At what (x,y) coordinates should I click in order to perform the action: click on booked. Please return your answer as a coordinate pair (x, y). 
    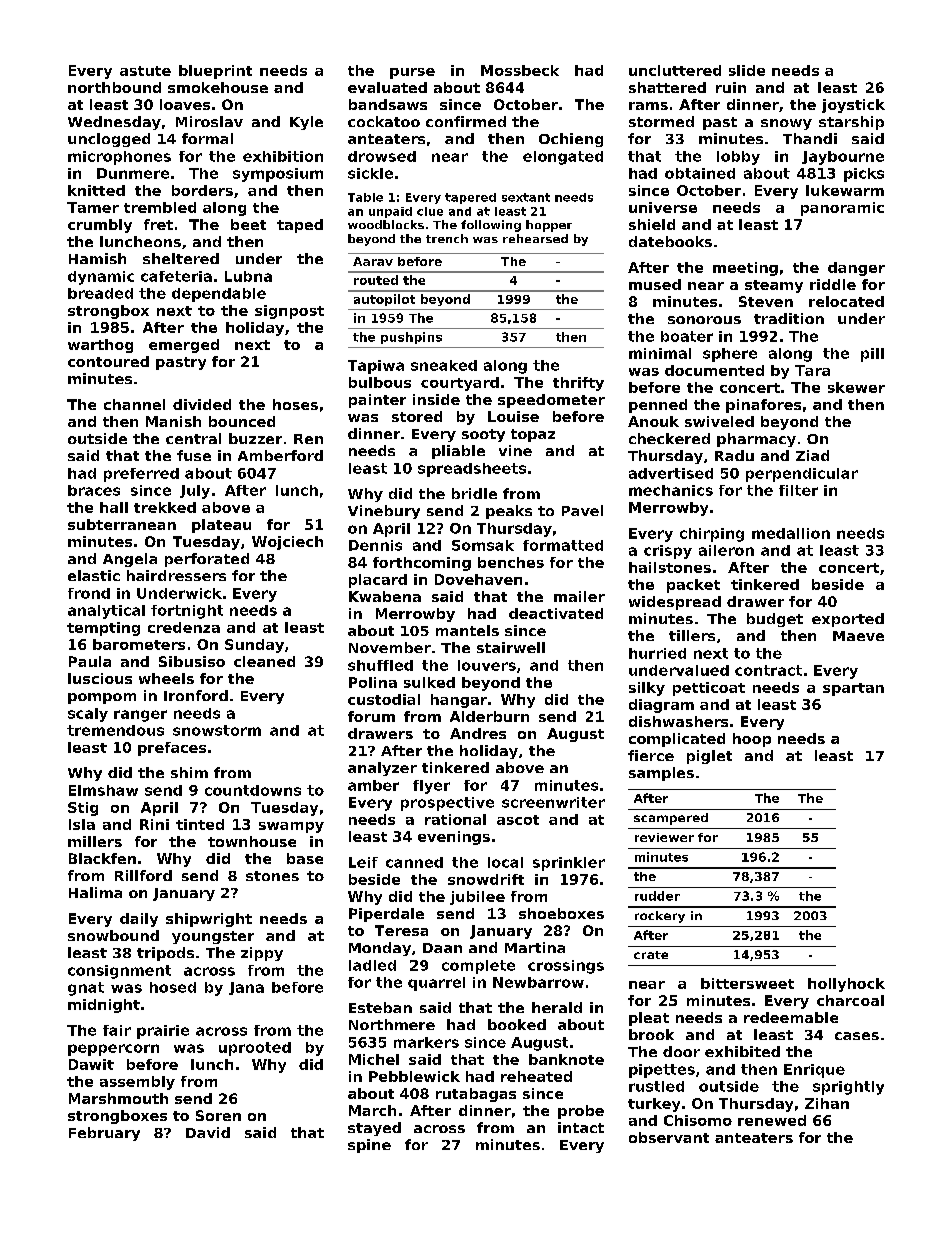
    Looking at the image, I should click on (517, 1024).
